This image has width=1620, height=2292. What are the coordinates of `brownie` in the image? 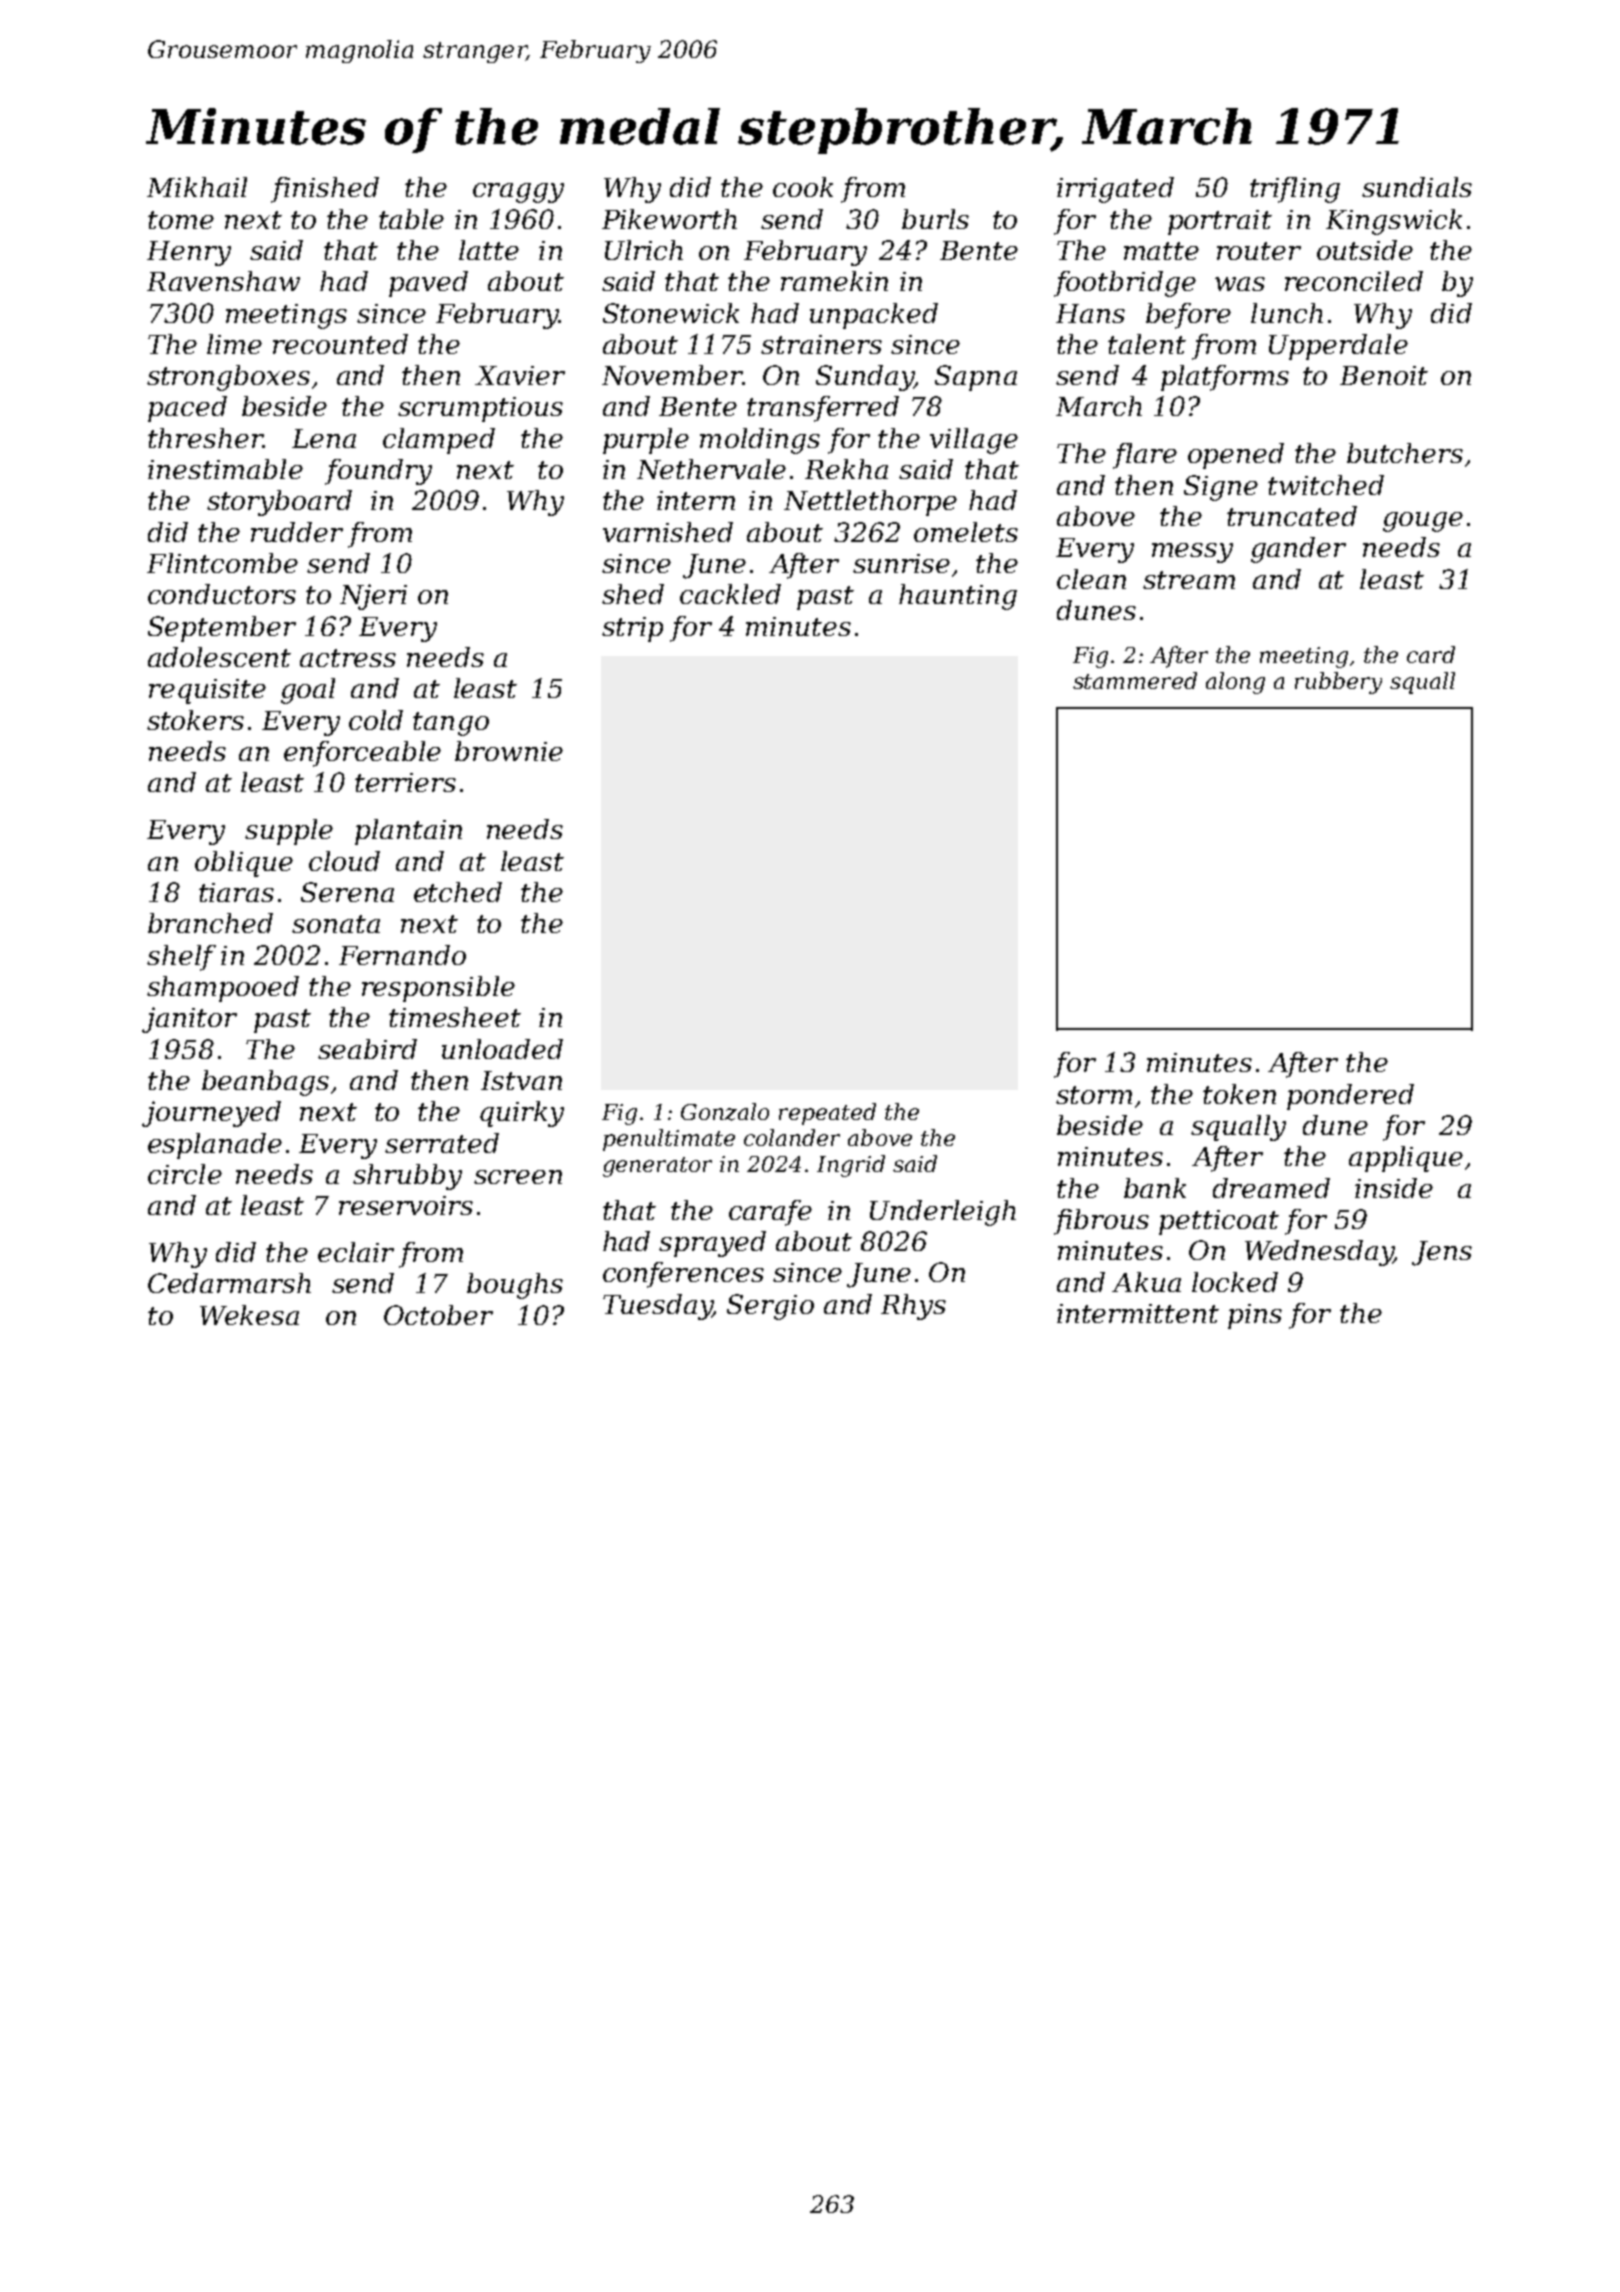 It's located at (509, 751).
